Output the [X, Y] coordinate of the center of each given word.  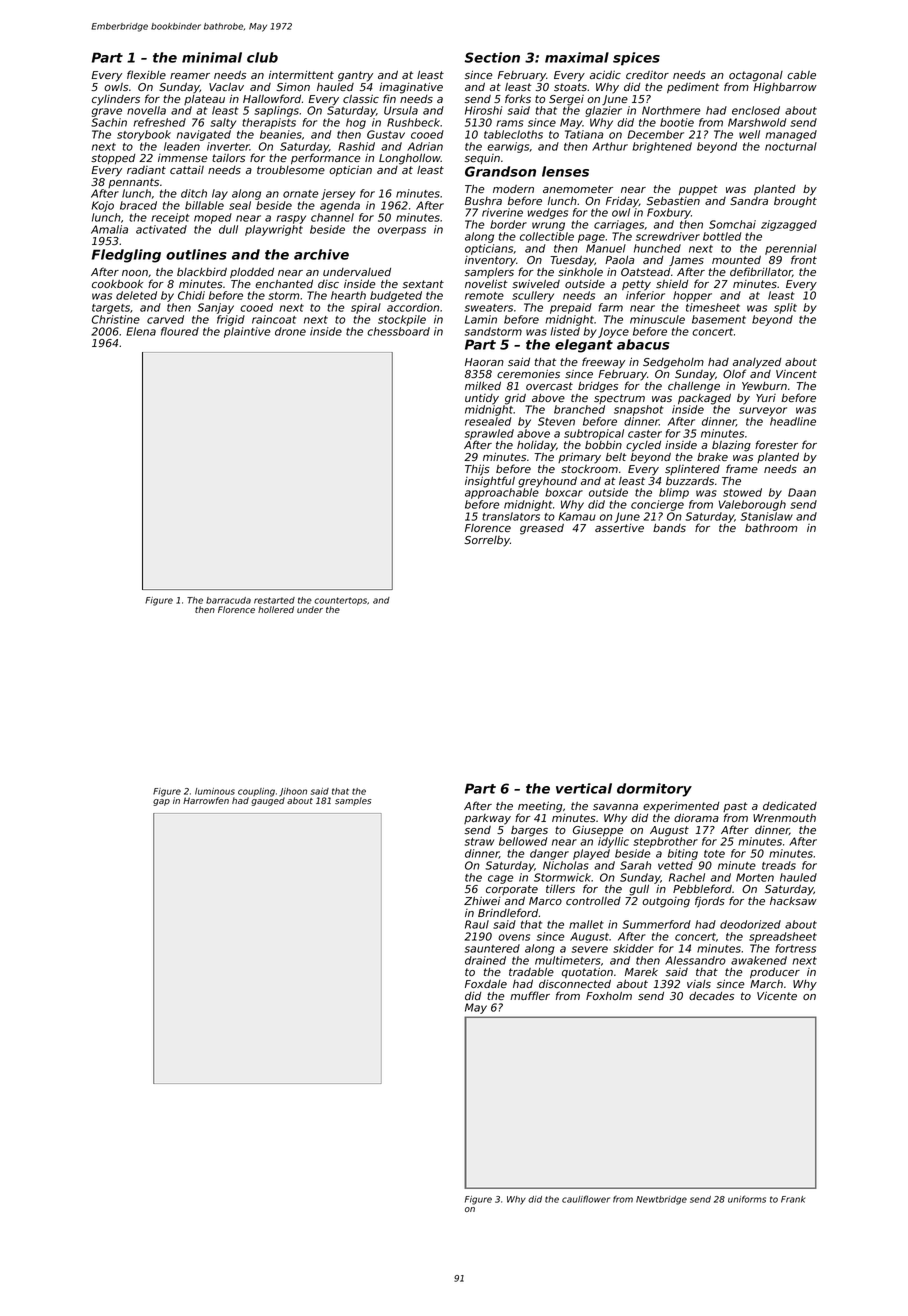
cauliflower [586, 1199]
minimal [212, 57]
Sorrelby [487, 541]
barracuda [228, 600]
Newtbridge [661, 1200]
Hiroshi [484, 110]
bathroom [771, 528]
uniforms [747, 1199]
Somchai [732, 224]
